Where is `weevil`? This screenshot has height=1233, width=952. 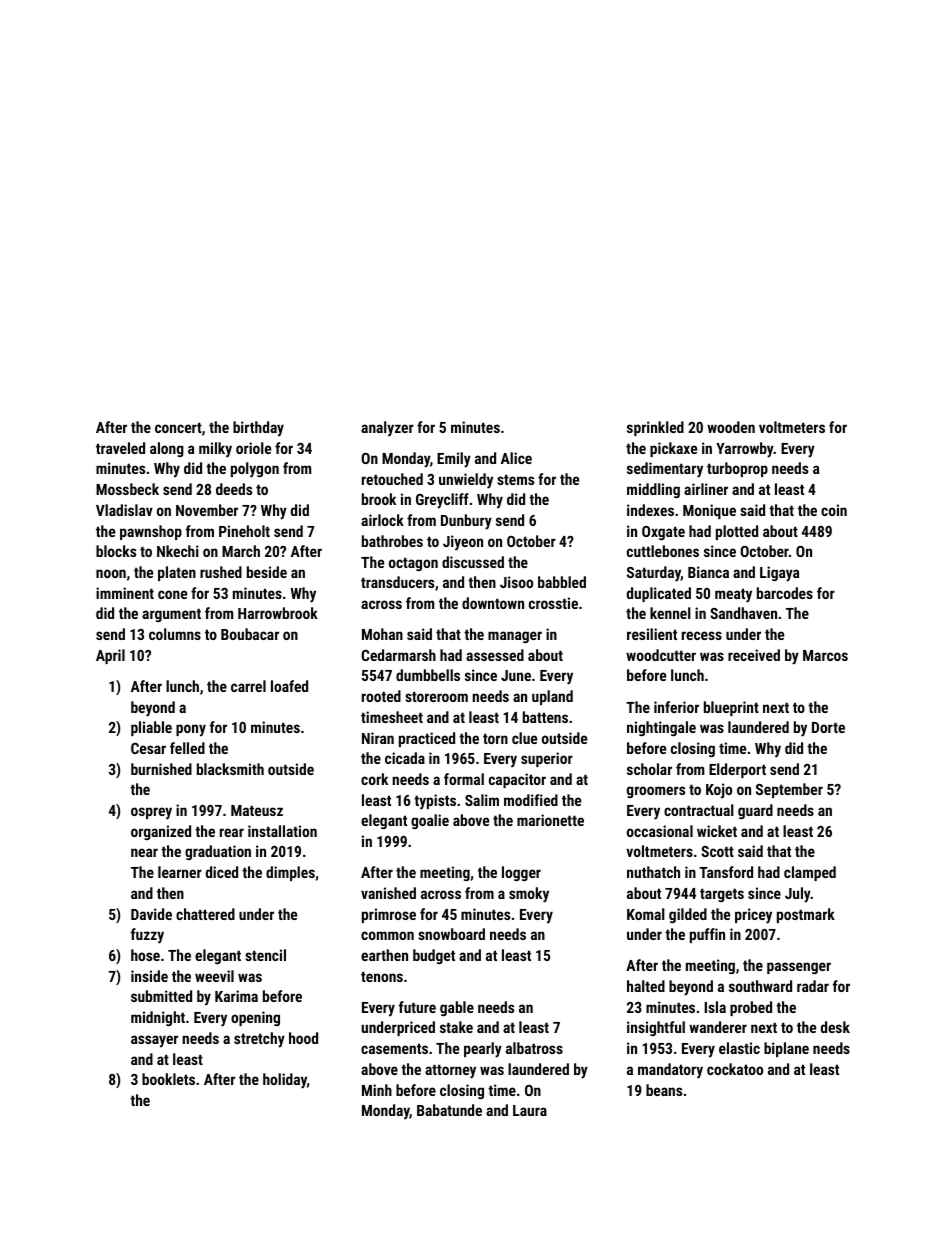
weevil is located at coordinates (214, 976).
